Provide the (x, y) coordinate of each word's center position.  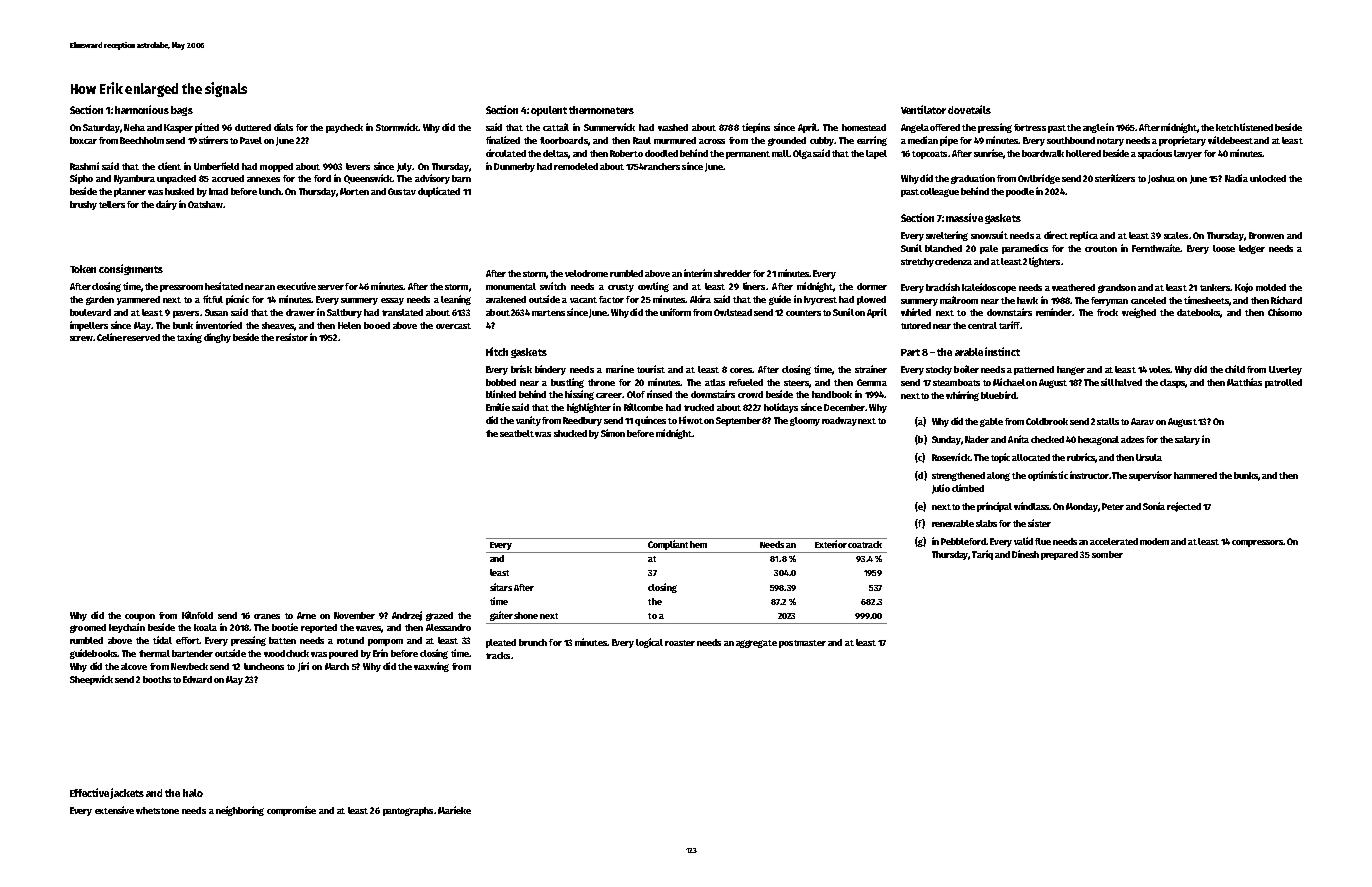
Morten (354, 191)
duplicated (439, 192)
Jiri (303, 667)
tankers (1215, 287)
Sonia (1154, 506)
